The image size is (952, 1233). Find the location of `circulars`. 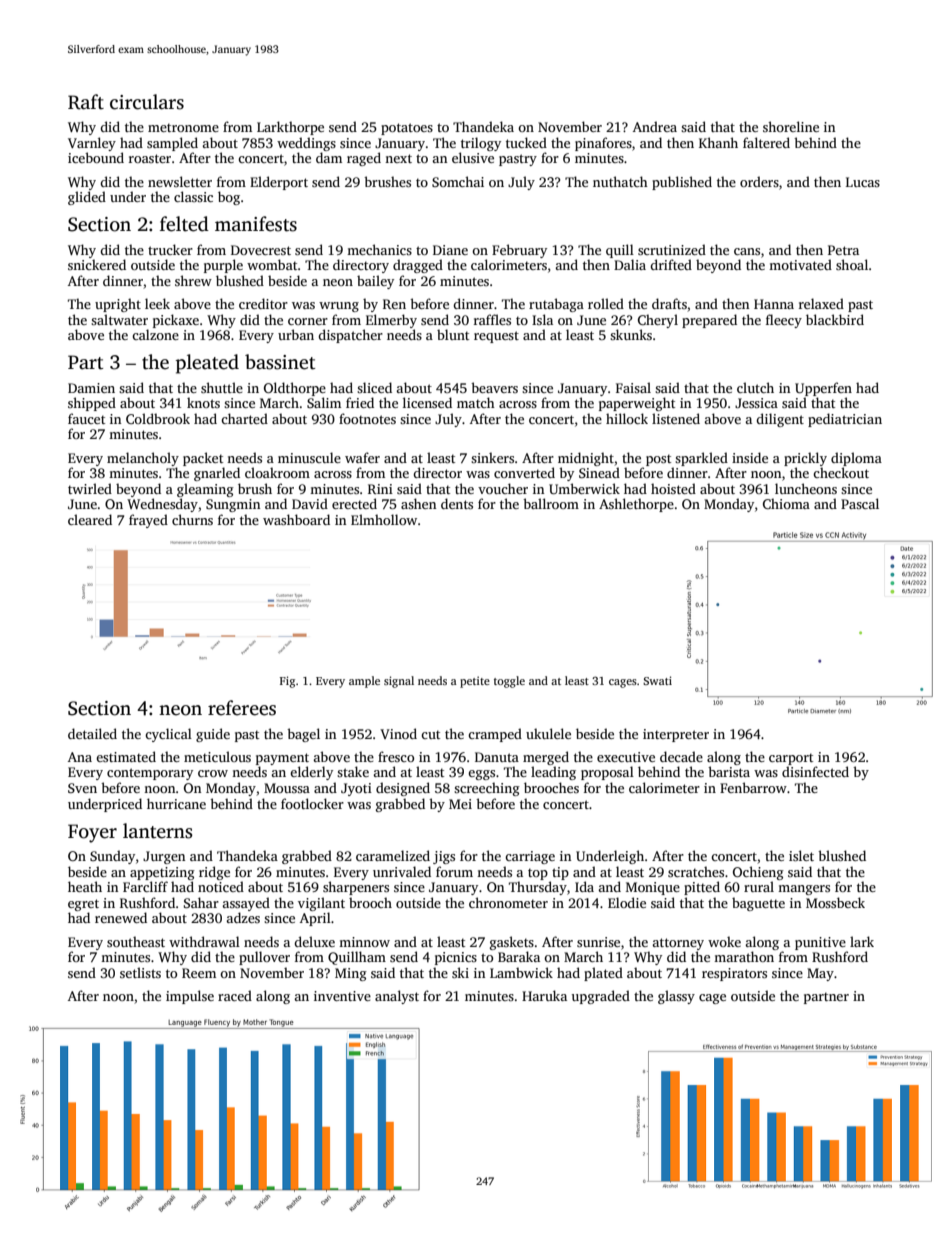

circulars is located at coordinates (147, 102).
